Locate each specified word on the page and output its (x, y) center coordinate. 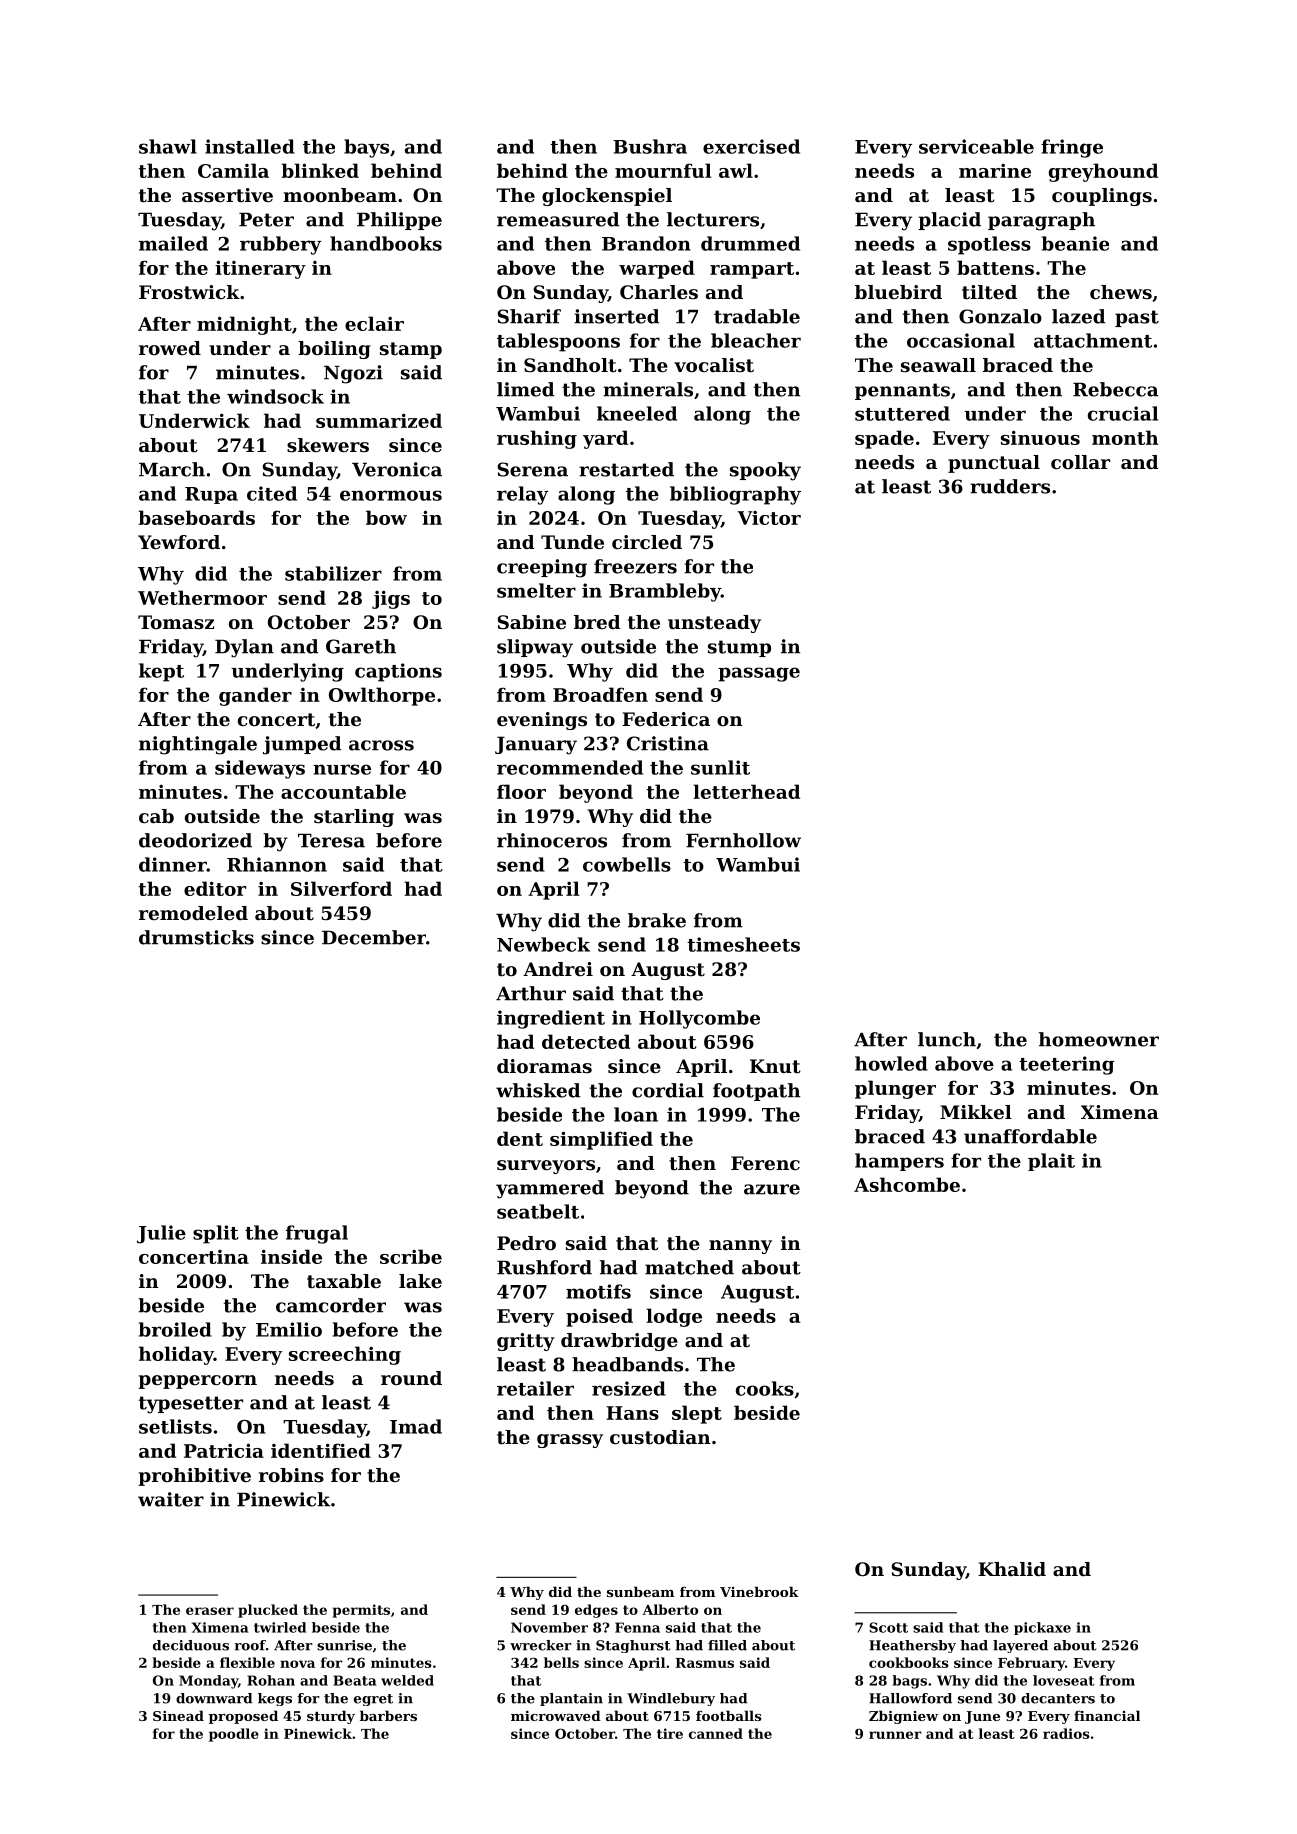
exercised (751, 146)
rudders (1010, 486)
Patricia (224, 1450)
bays (366, 148)
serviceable (976, 146)
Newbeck (543, 944)
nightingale (198, 745)
